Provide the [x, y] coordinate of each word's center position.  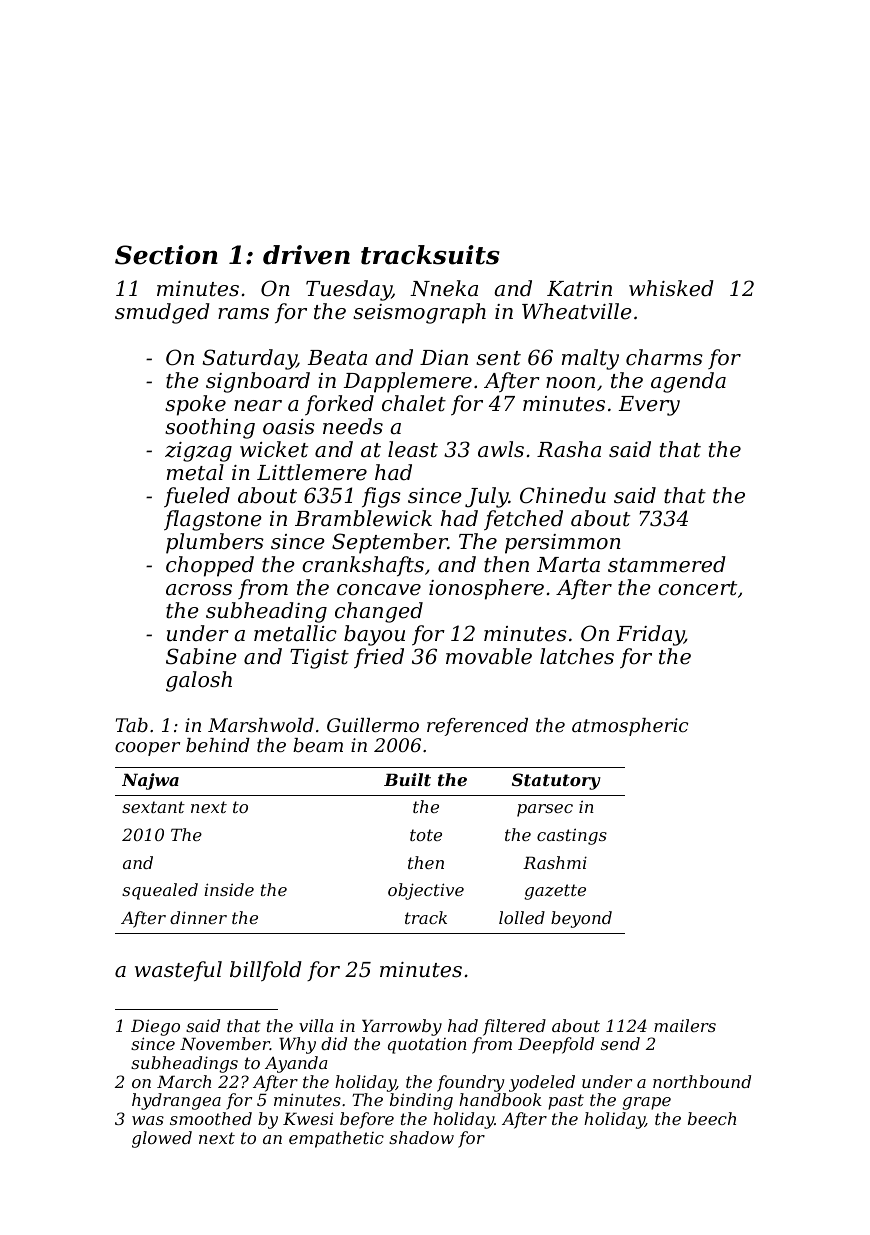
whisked [671, 288]
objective [426, 891]
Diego [155, 1027]
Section [166, 255]
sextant [153, 807]
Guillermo [373, 725]
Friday [650, 635]
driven [306, 255]
